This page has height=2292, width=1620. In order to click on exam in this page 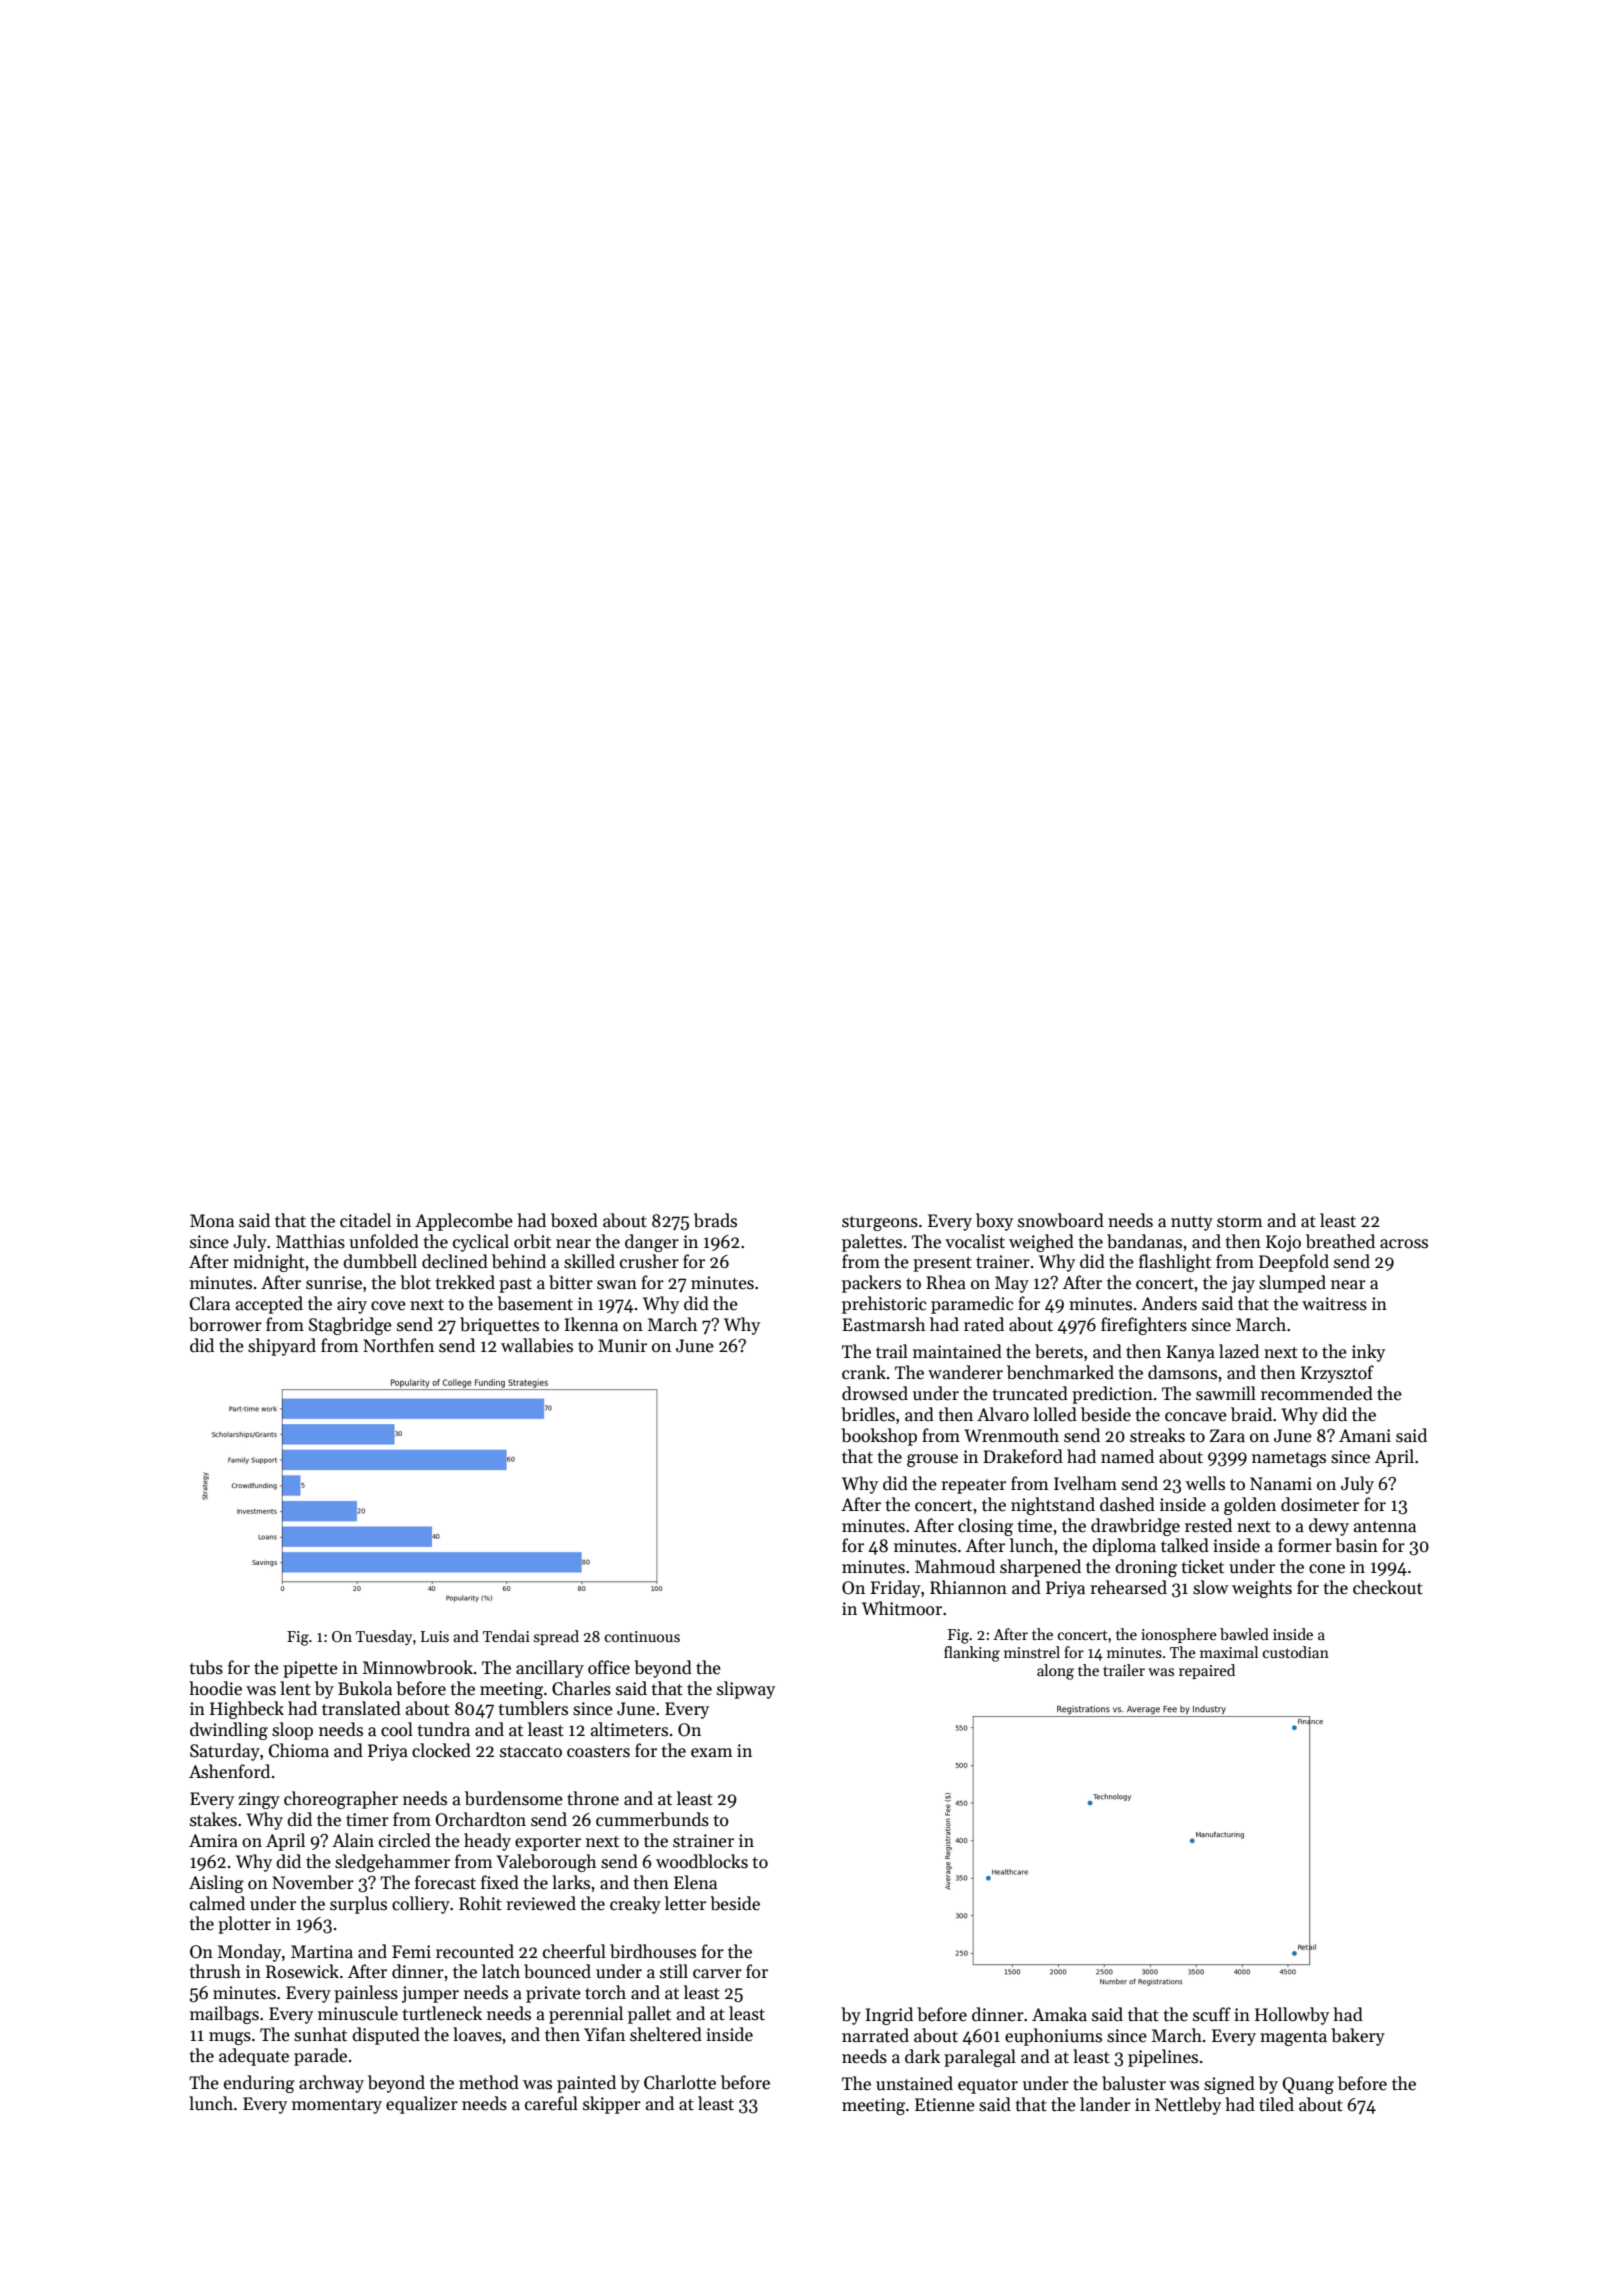, I will do `click(712, 1753)`.
